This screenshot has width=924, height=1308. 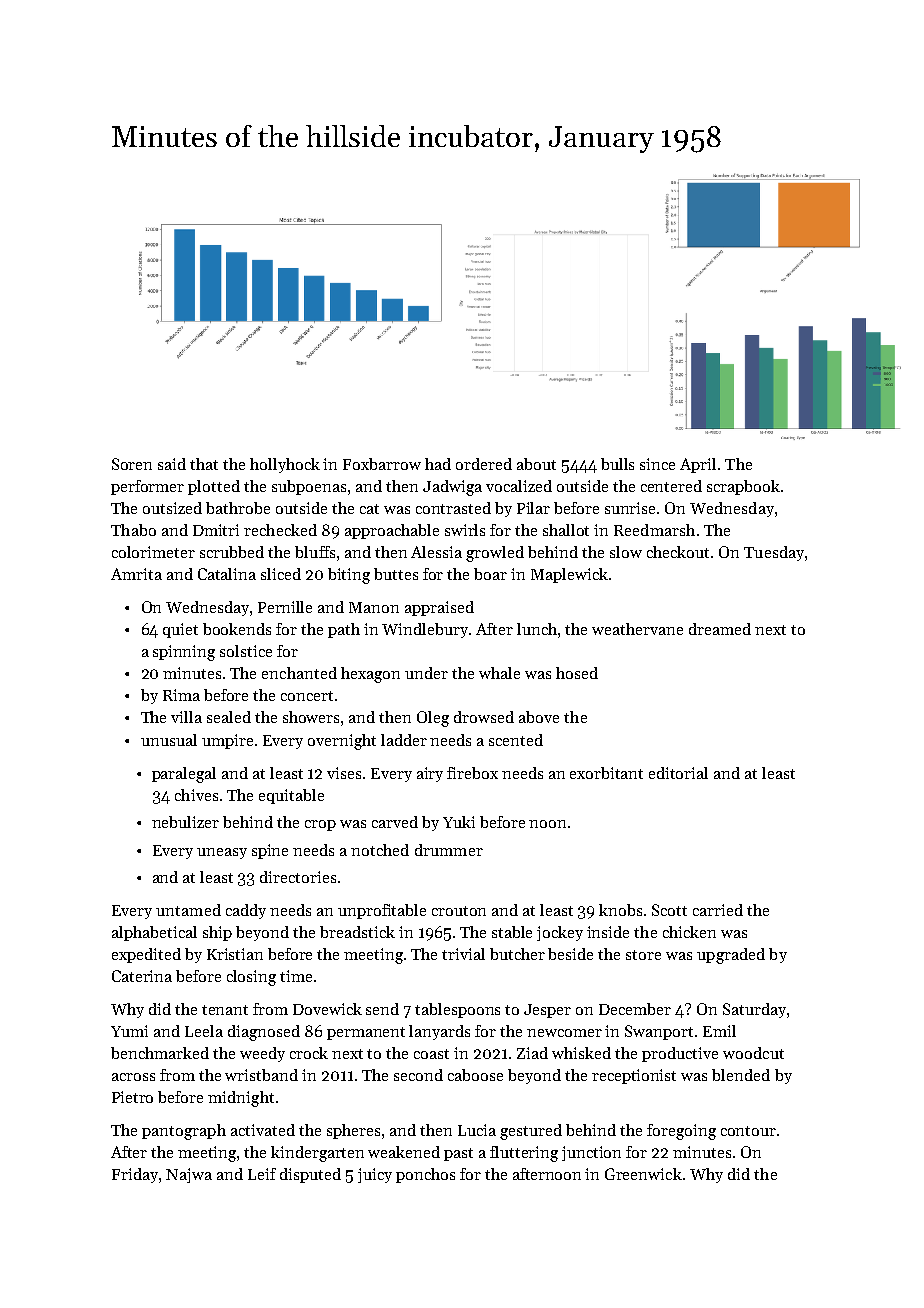 I want to click on scrapbook, so click(x=743, y=487).
